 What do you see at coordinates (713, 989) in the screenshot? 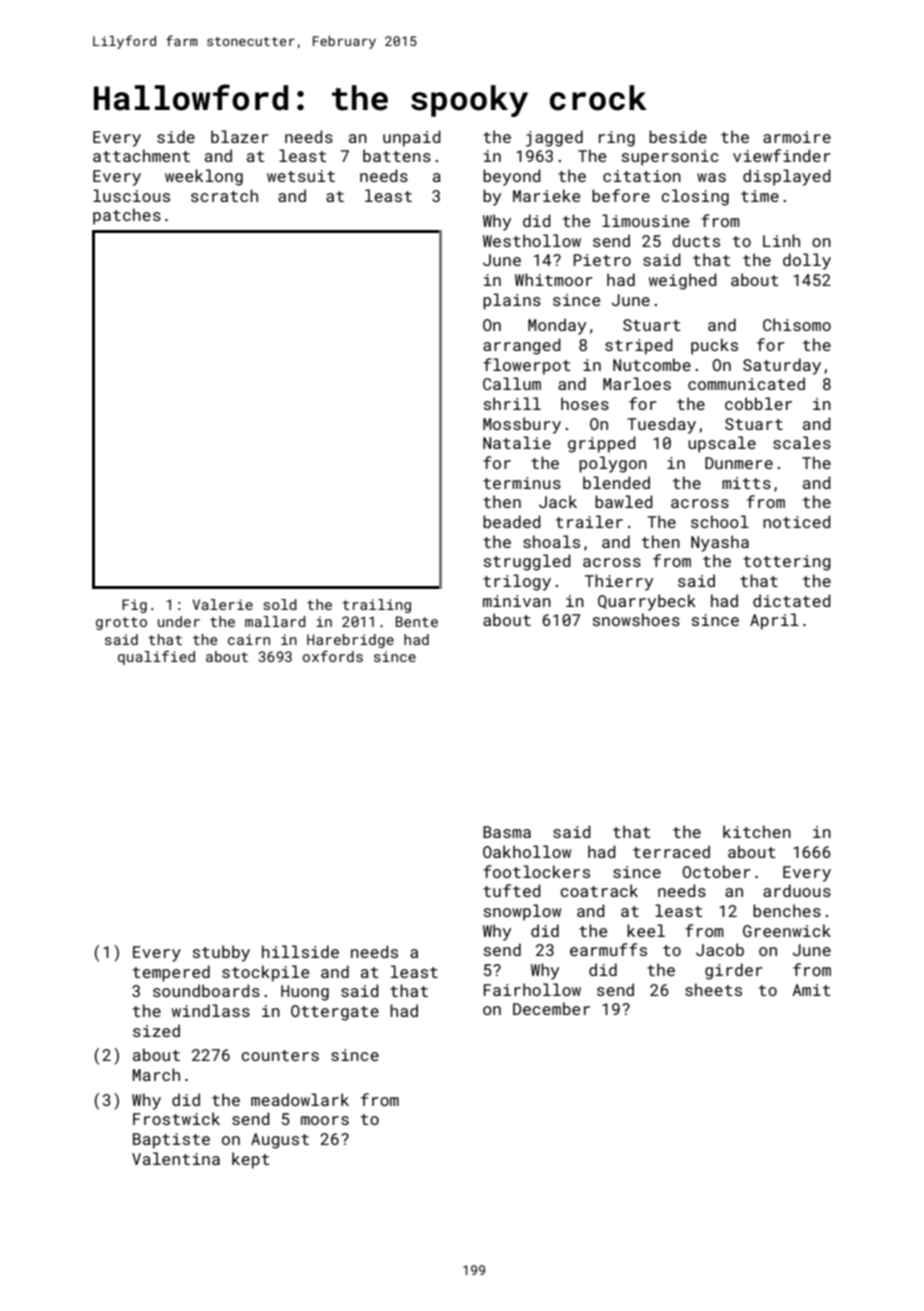
I see `sheets` at bounding box center [713, 989].
